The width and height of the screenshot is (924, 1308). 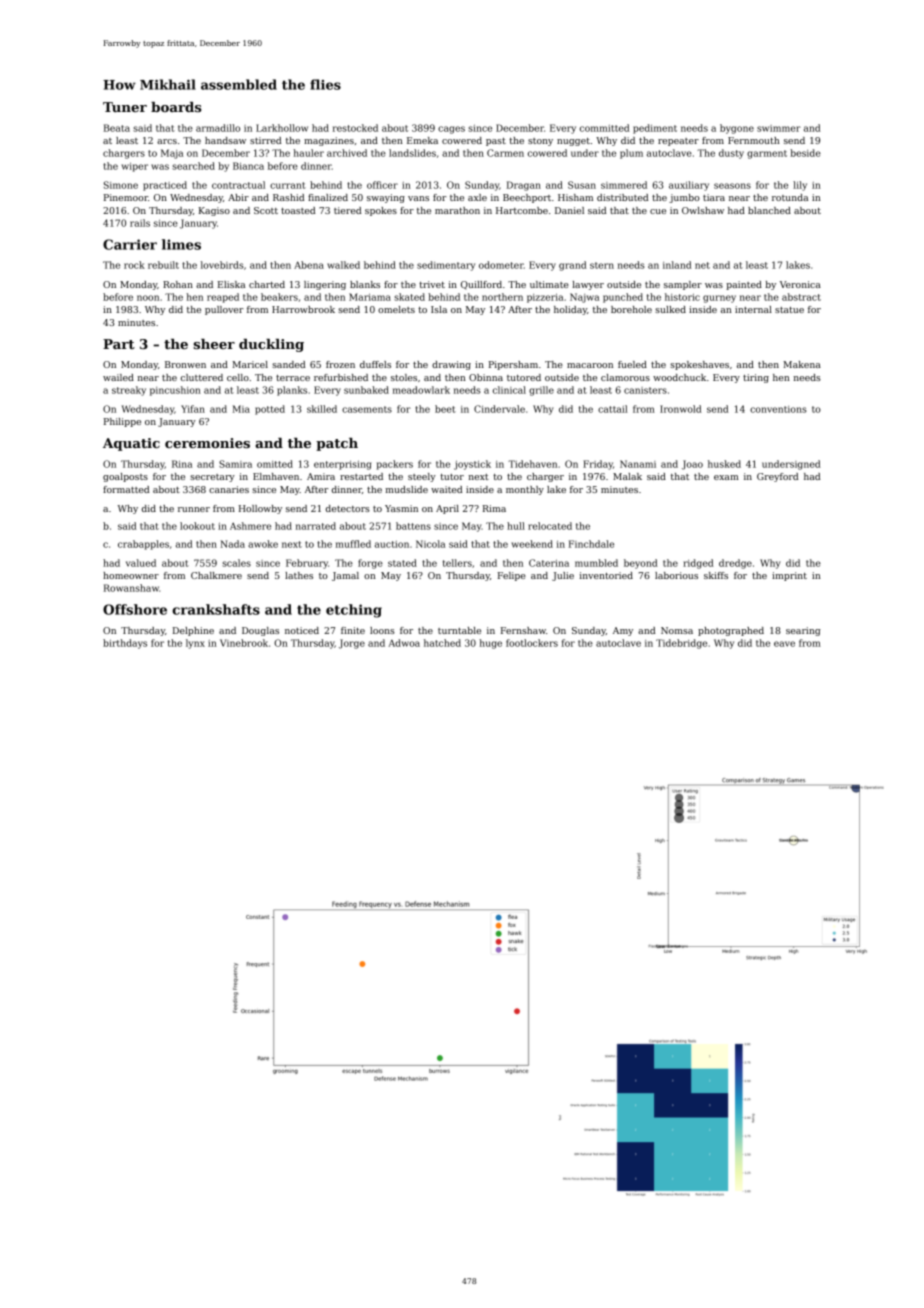 I want to click on distributed, so click(x=622, y=197).
